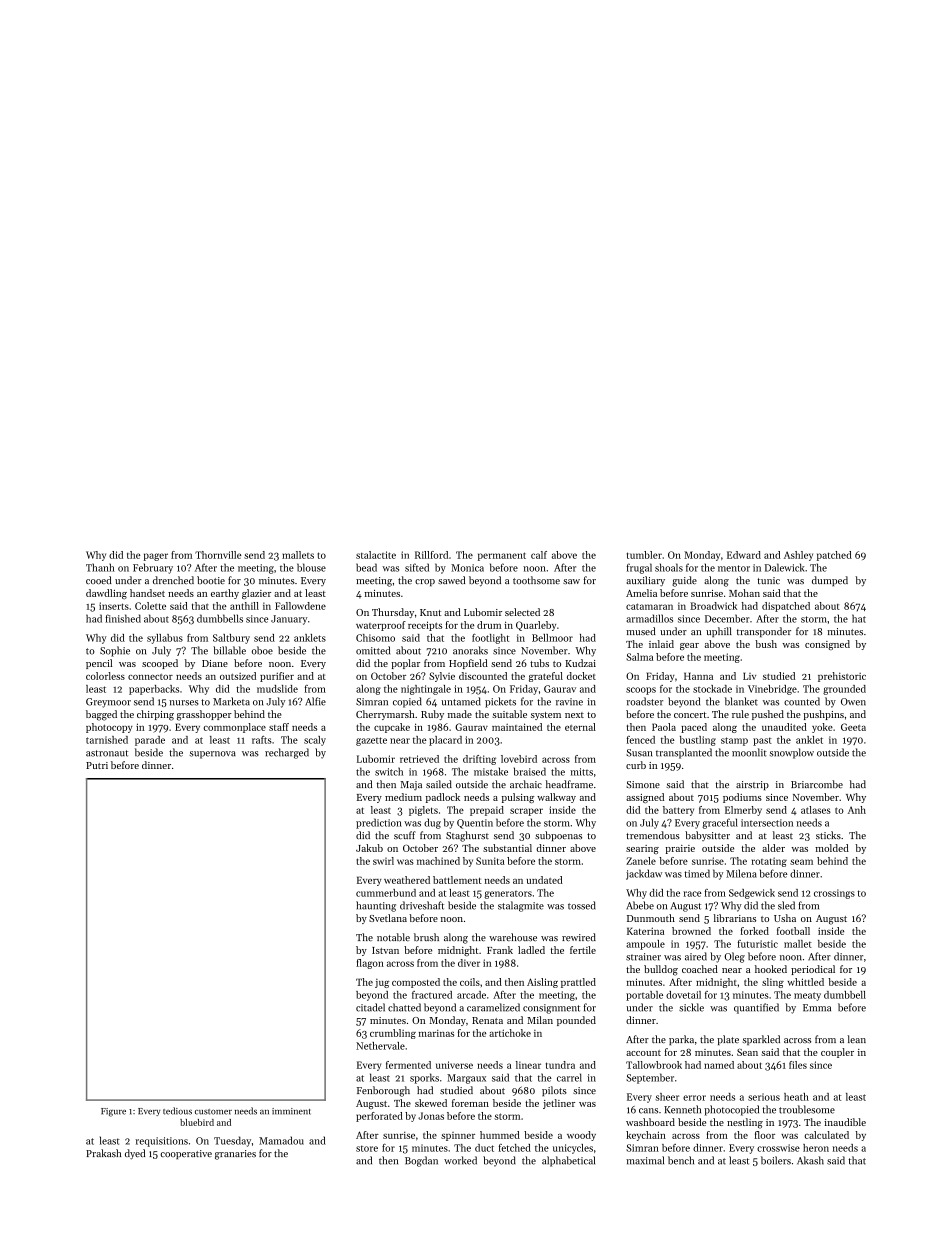  Describe the element at coordinates (150, 606) in the screenshot. I see `Colette` at that location.
